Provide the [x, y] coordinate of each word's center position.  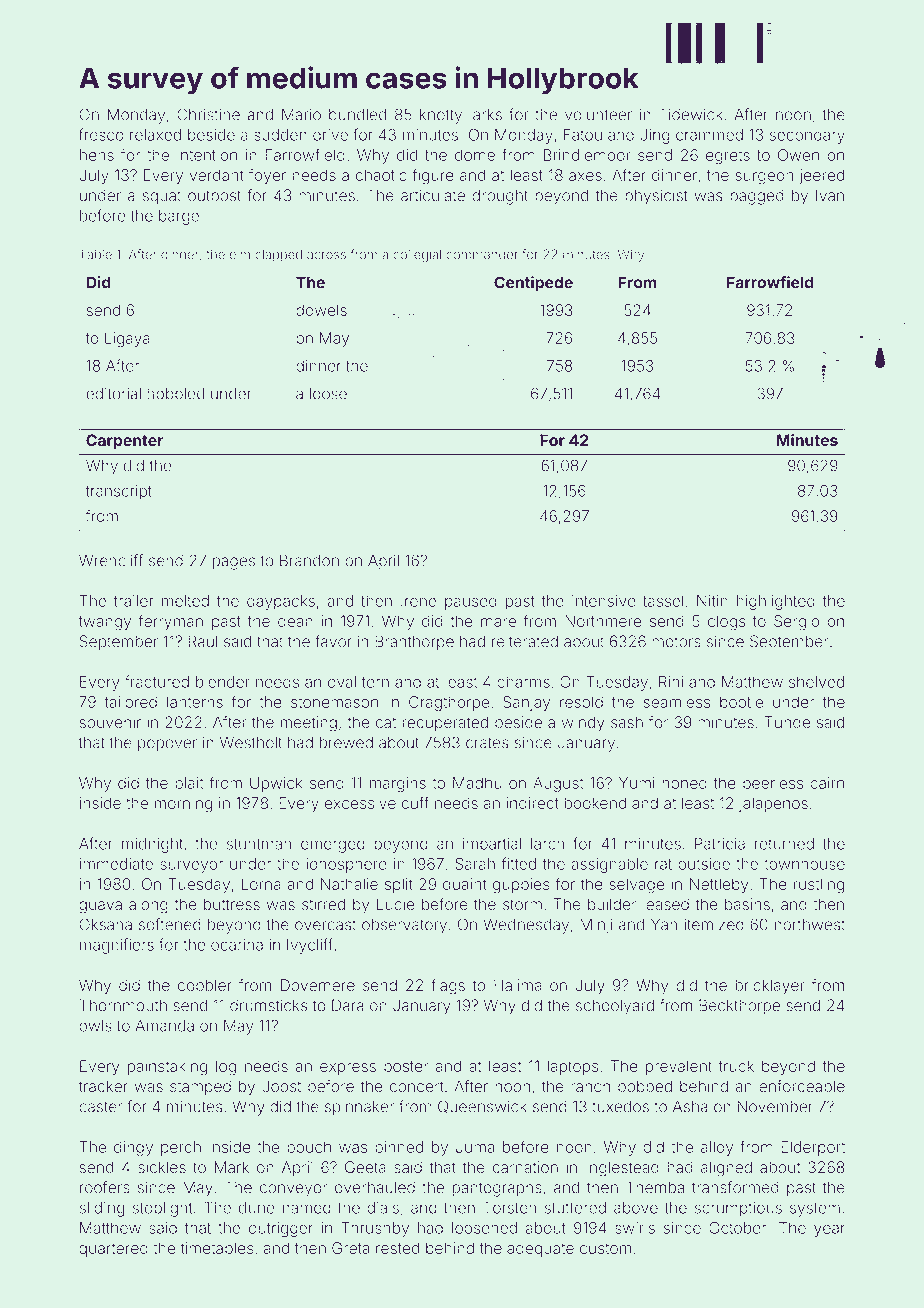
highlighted [776, 602]
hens [97, 155]
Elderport [813, 1148]
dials [383, 1208]
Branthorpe [414, 642]
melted [185, 601]
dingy [133, 1149]
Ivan [830, 195]
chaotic [381, 175]
